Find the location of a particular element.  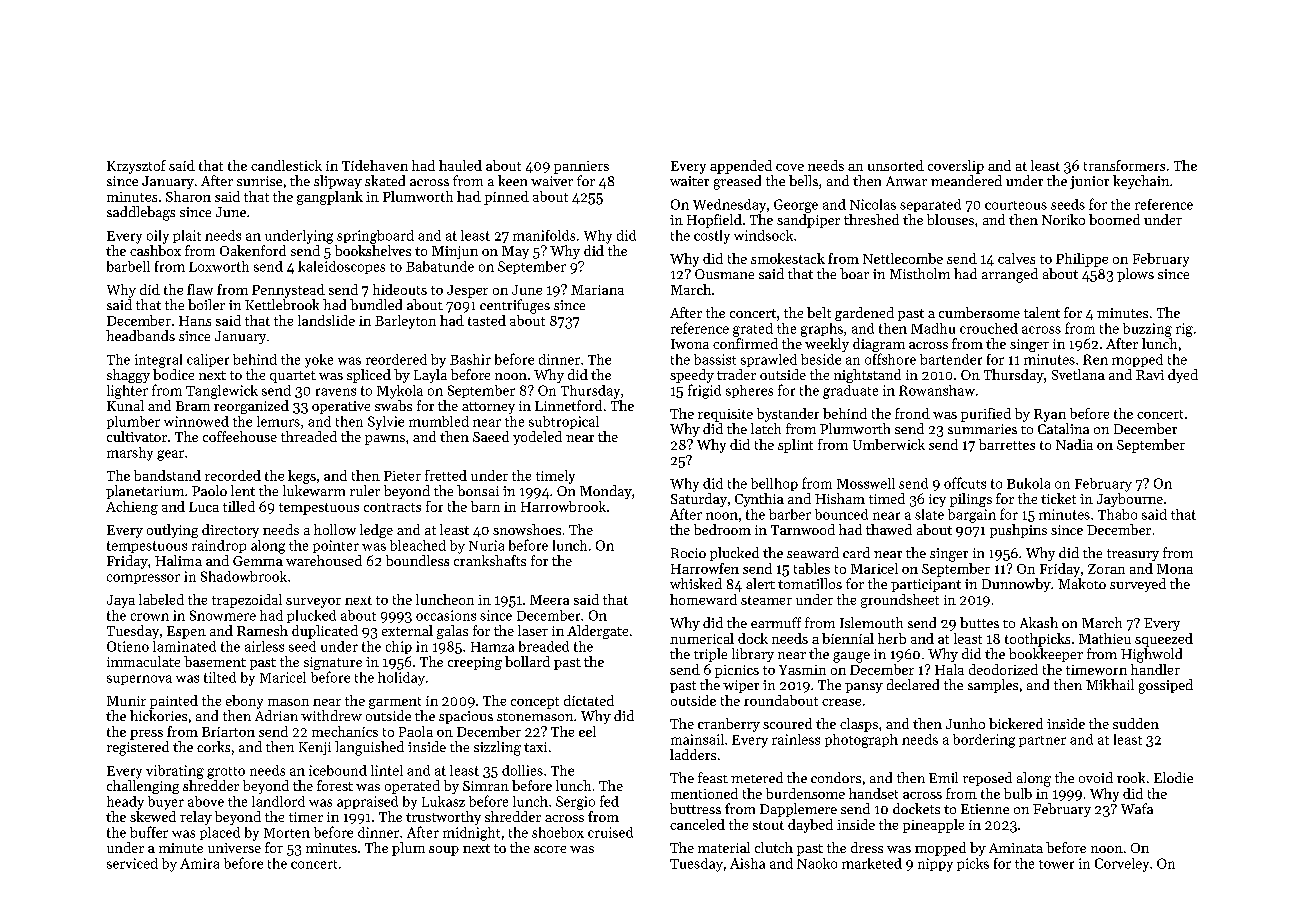

Wednesday is located at coordinates (729, 206).
